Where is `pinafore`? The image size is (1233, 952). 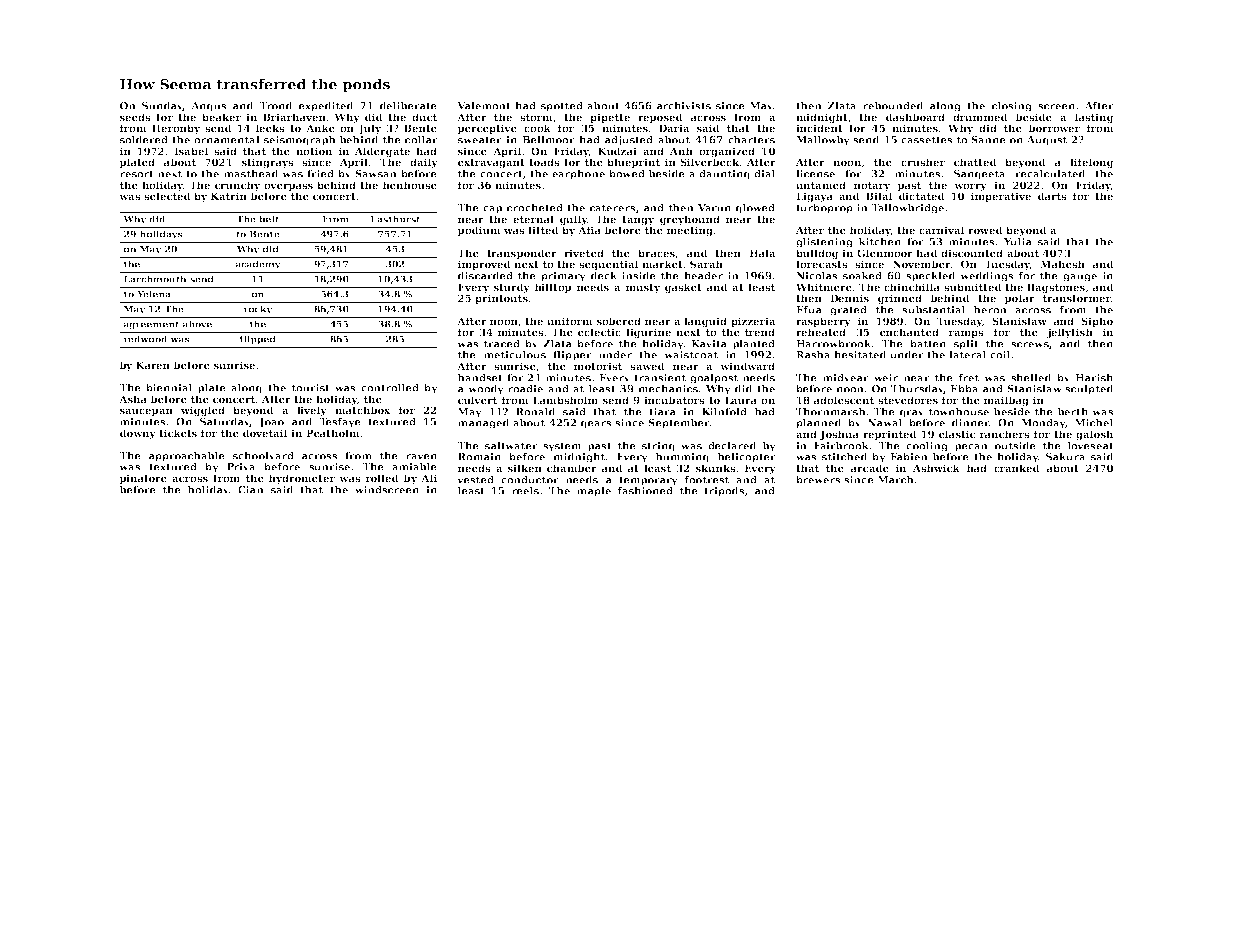
pinafore is located at coordinates (143, 479).
